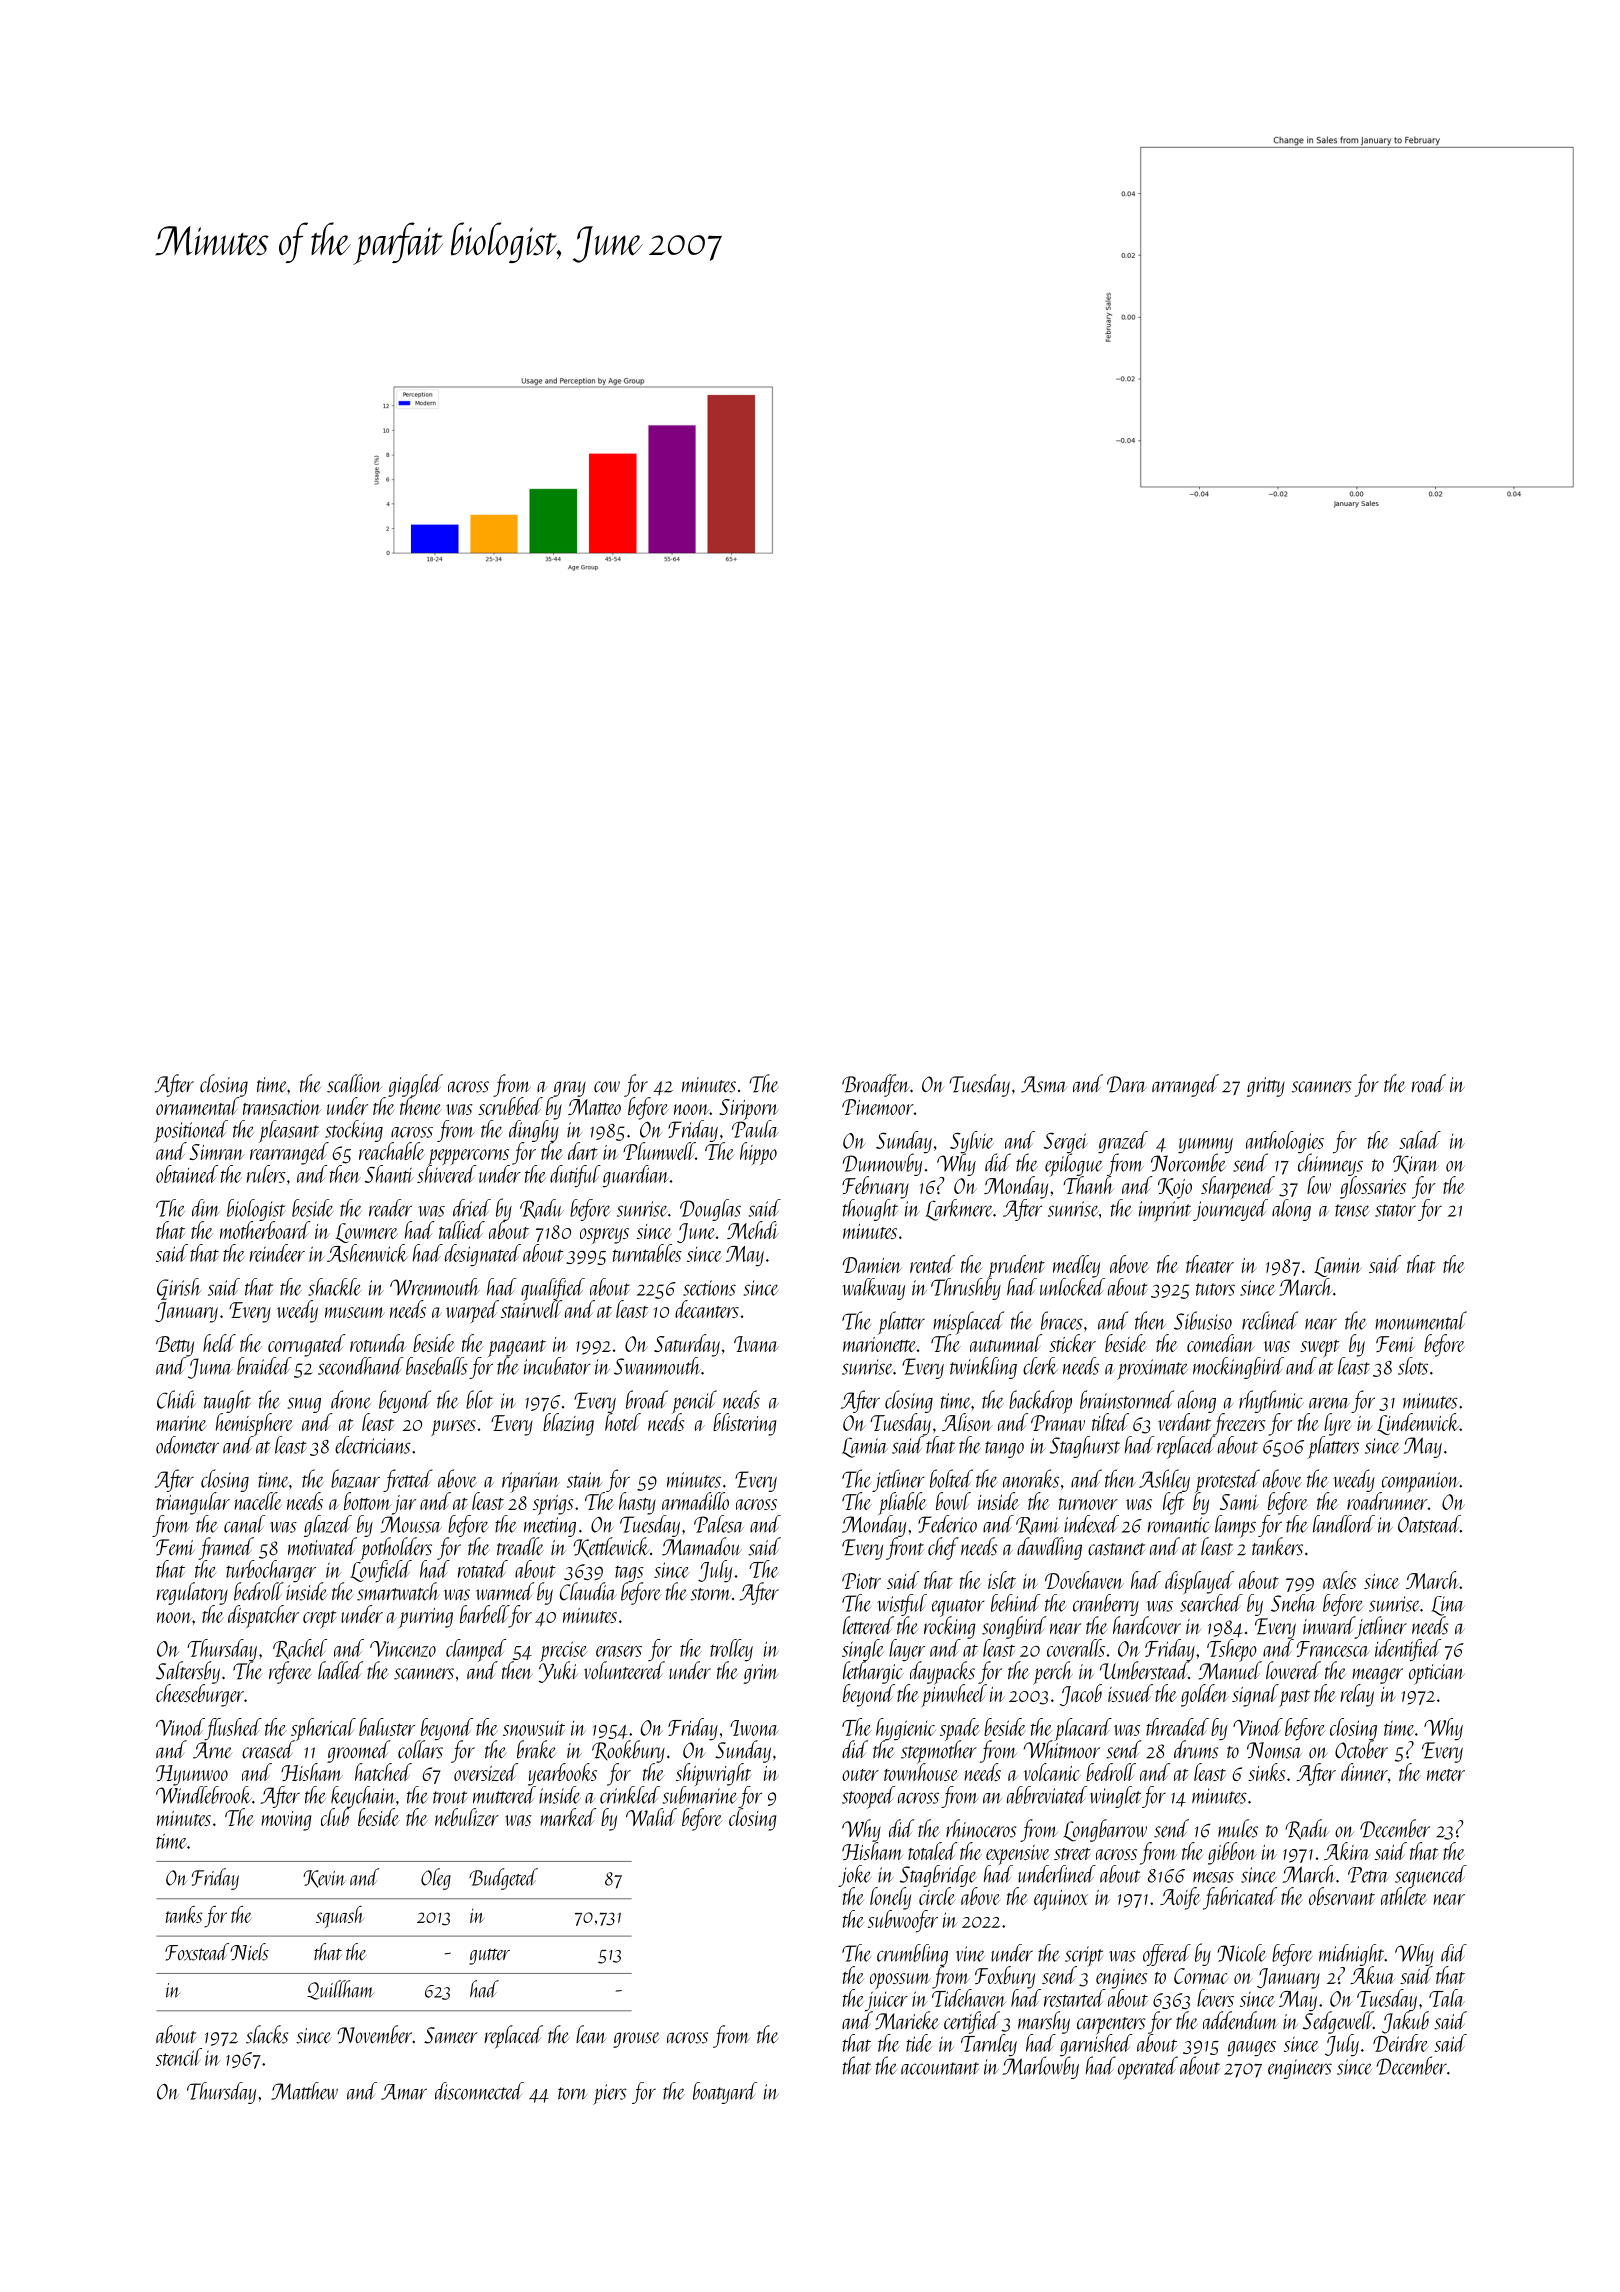 The width and height of the screenshot is (1620, 2292). What do you see at coordinates (610, 2094) in the screenshot?
I see `piers` at bounding box center [610, 2094].
